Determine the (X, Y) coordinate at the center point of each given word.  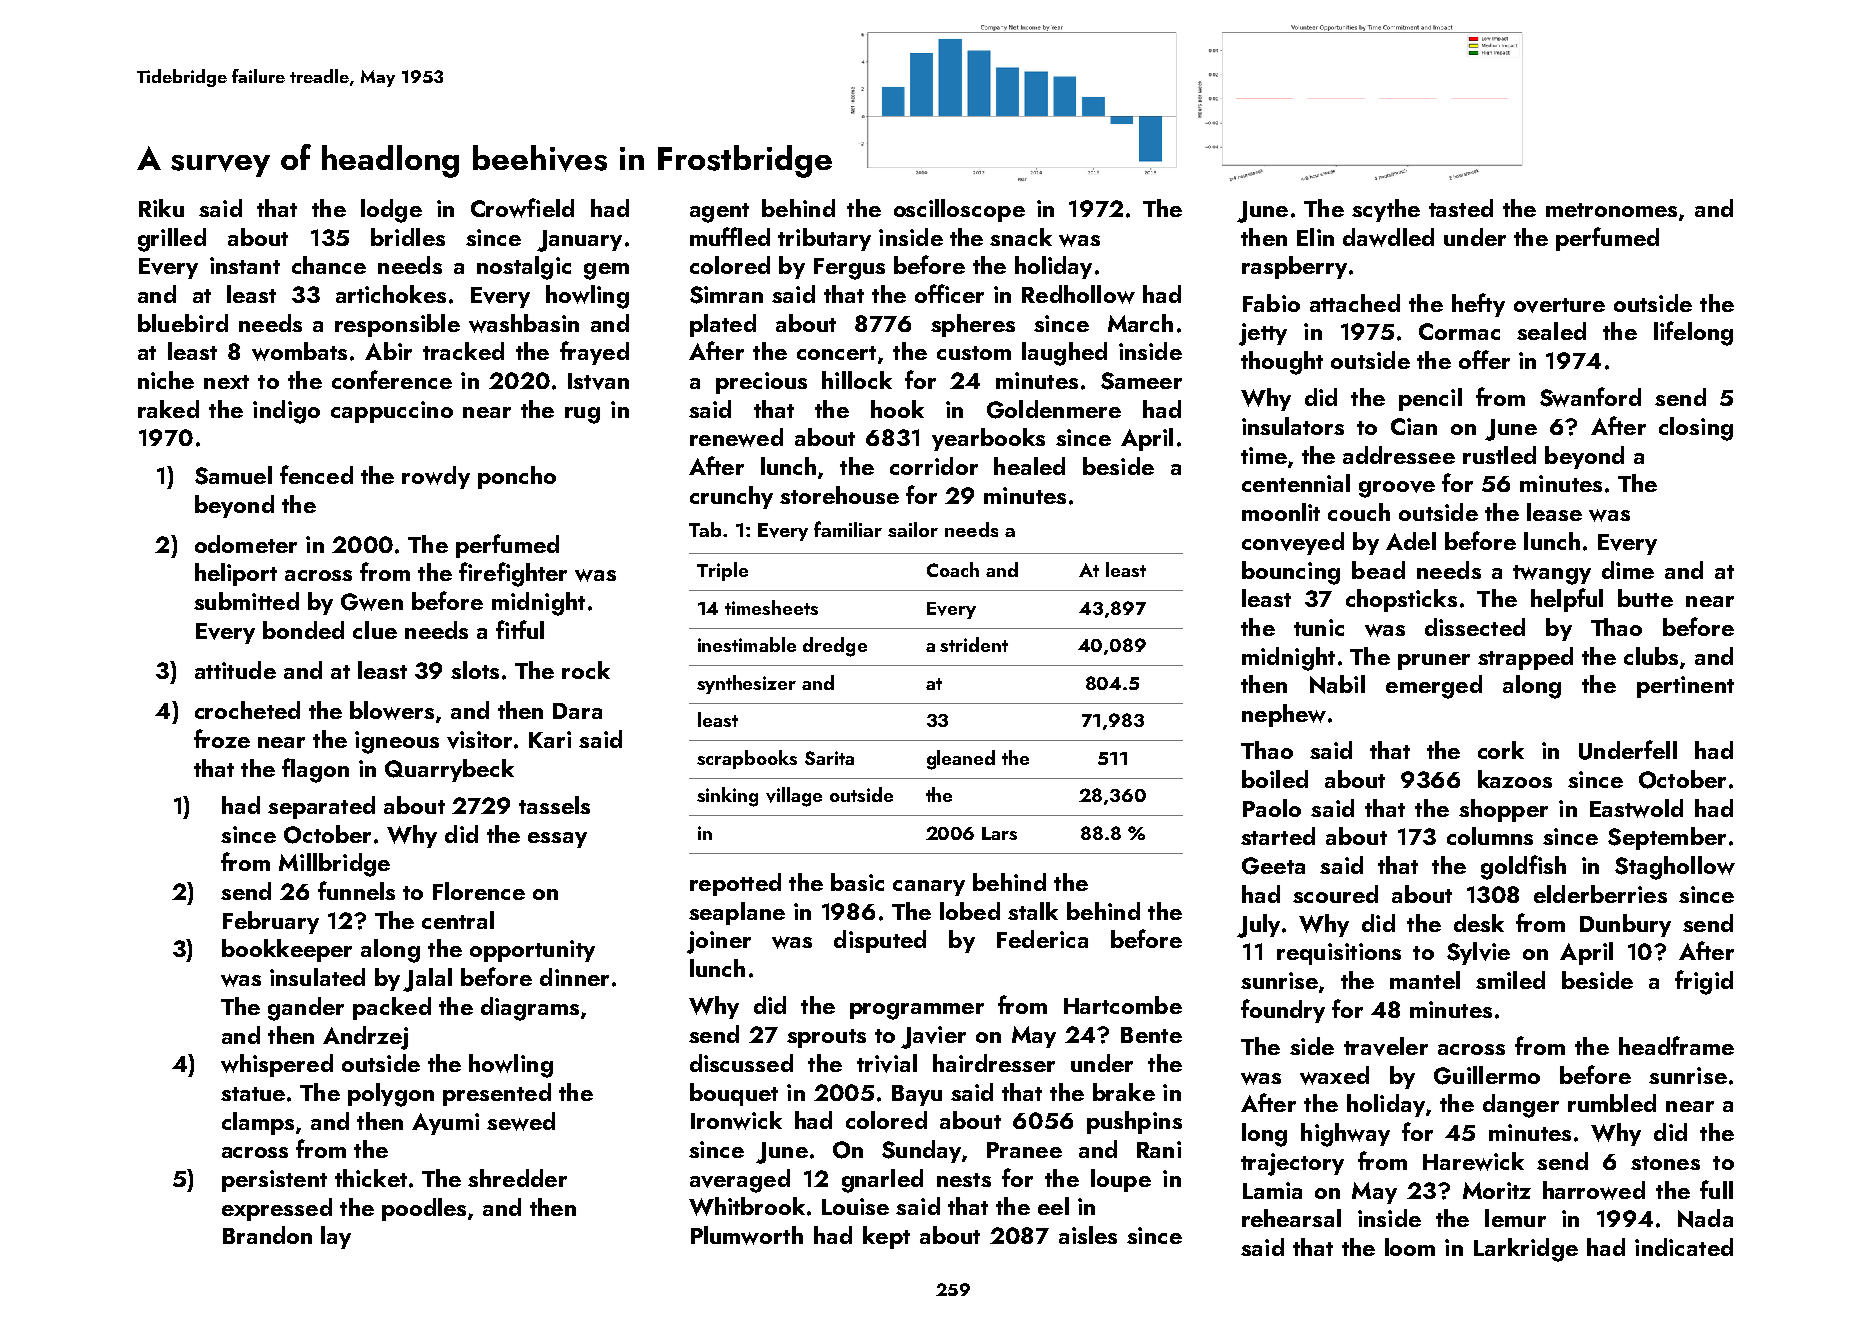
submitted (246, 601)
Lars (999, 833)
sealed (1551, 331)
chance (329, 265)
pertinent (1685, 687)
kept (886, 1237)
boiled (1275, 779)
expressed (277, 1209)
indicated (1684, 1247)
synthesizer (746, 684)
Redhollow (1078, 294)
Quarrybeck (449, 770)
